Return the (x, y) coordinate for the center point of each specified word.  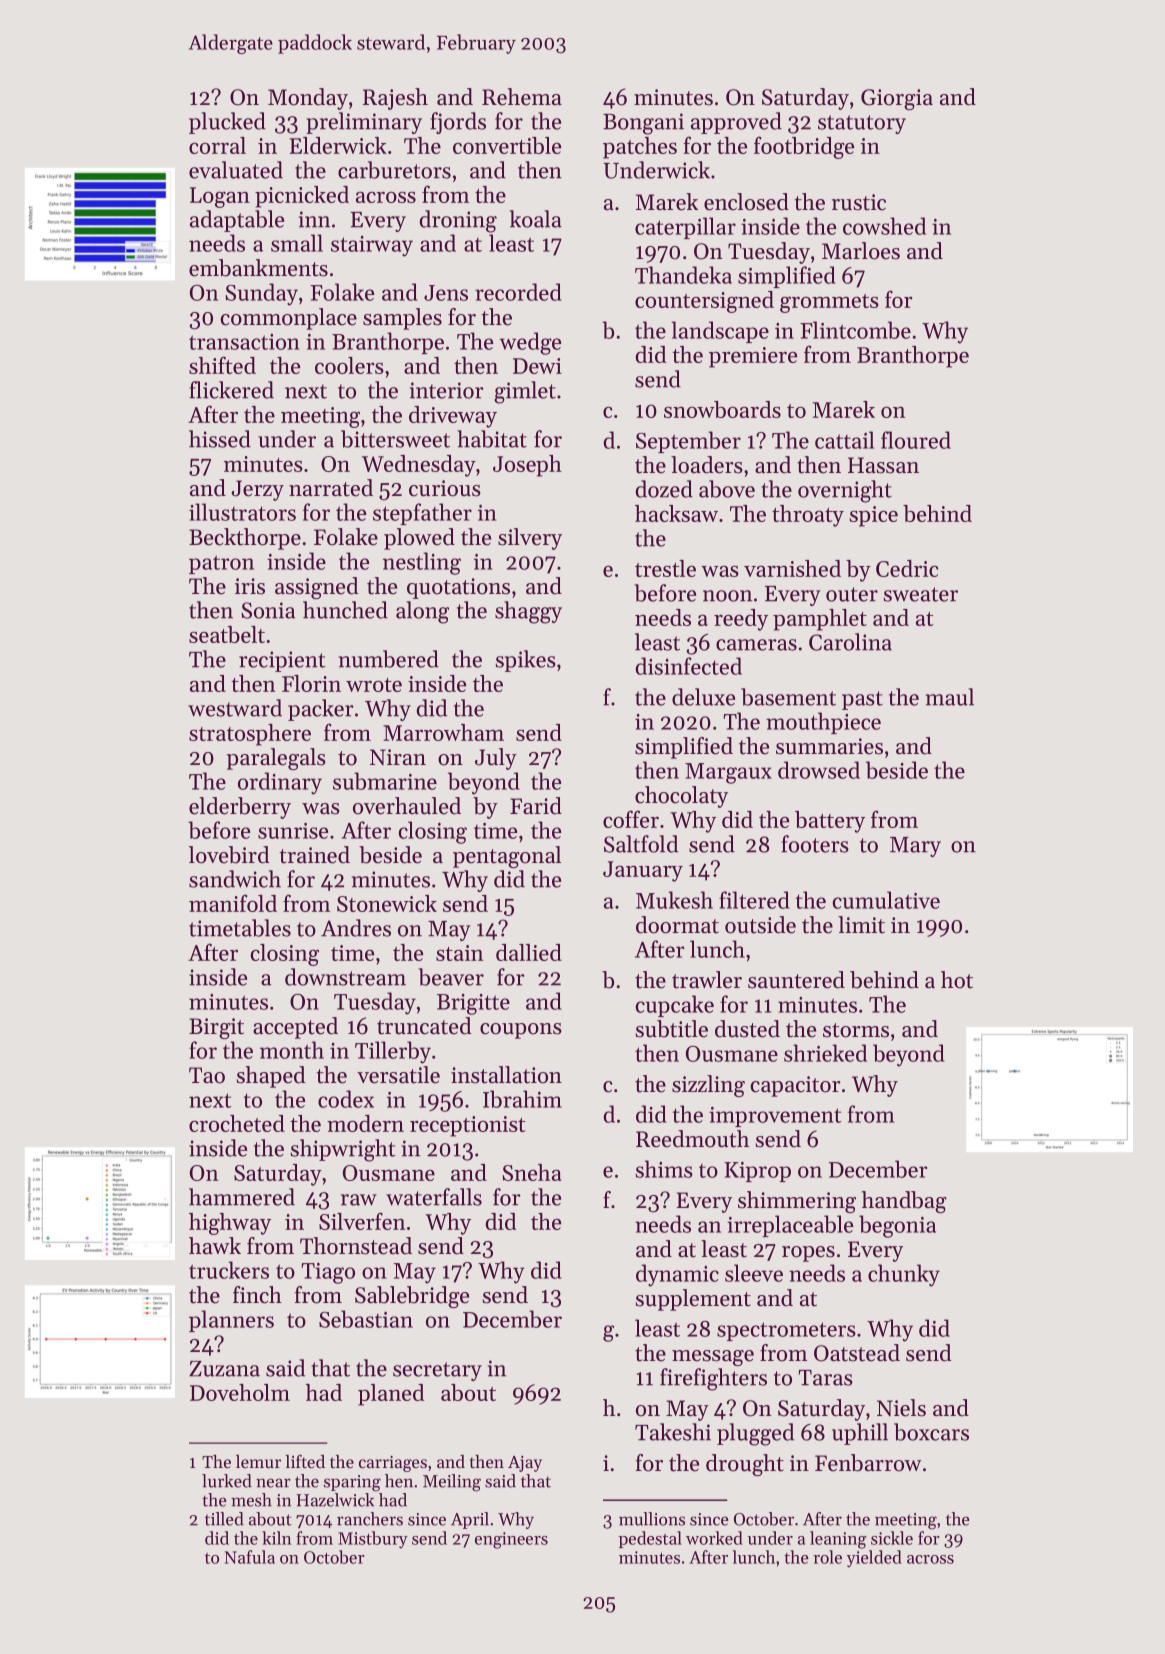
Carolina (850, 642)
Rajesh (395, 99)
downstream (345, 977)
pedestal (650, 1539)
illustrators (242, 512)
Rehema (522, 97)
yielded (874, 1558)
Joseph (527, 466)
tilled (224, 1519)
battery (830, 822)
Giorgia (897, 99)
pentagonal (507, 857)
